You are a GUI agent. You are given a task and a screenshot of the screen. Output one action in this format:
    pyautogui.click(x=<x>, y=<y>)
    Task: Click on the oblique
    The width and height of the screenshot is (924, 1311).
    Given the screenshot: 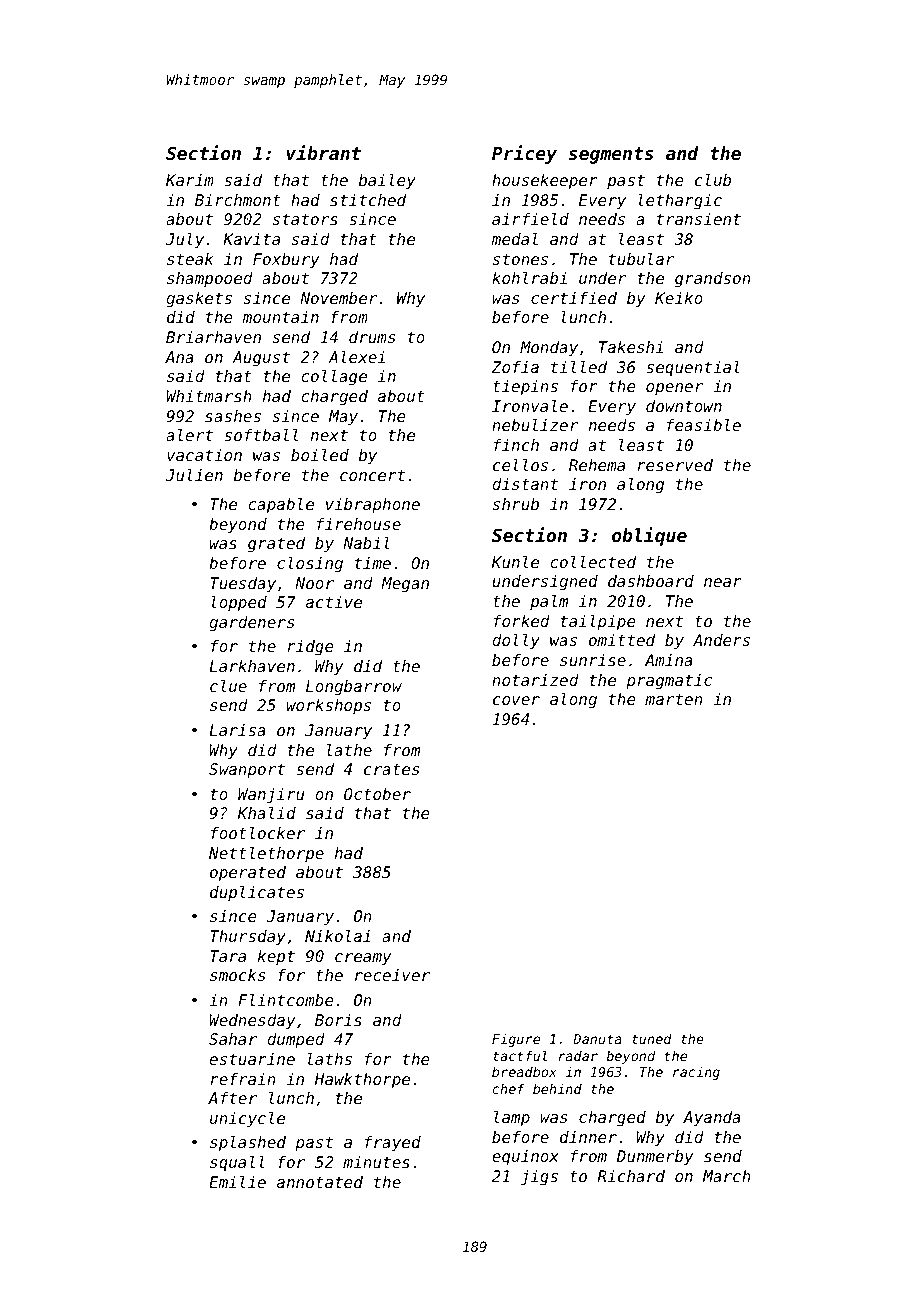 What is the action you would take?
    pyautogui.click(x=649, y=536)
